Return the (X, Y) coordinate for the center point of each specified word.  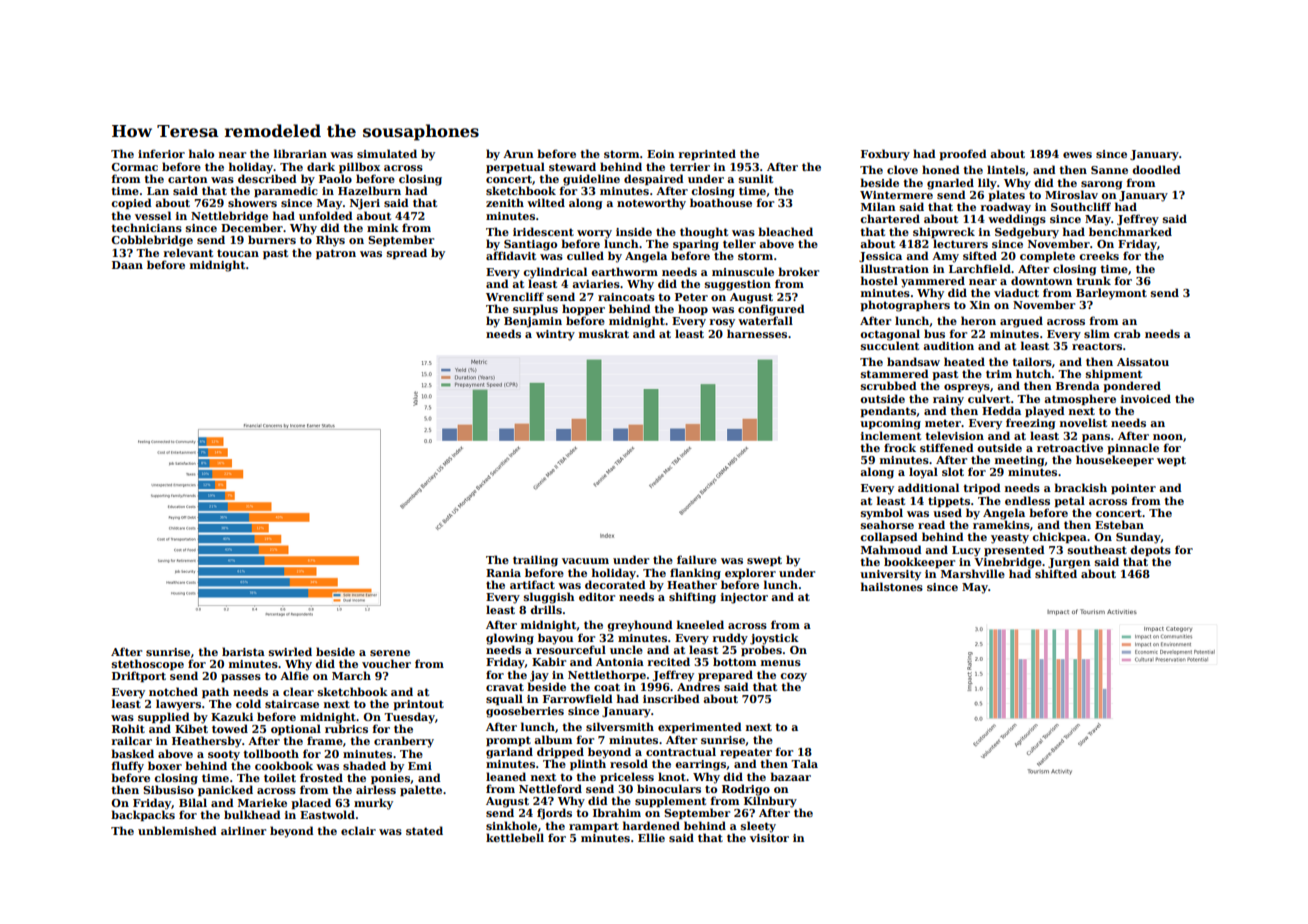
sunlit (756, 178)
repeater (746, 753)
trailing (535, 561)
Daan (127, 265)
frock (900, 447)
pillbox (359, 167)
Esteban (1119, 524)
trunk (1093, 280)
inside (634, 231)
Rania (503, 573)
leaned (506, 776)
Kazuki (232, 716)
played (1045, 412)
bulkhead (252, 814)
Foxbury (885, 155)
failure (697, 559)
